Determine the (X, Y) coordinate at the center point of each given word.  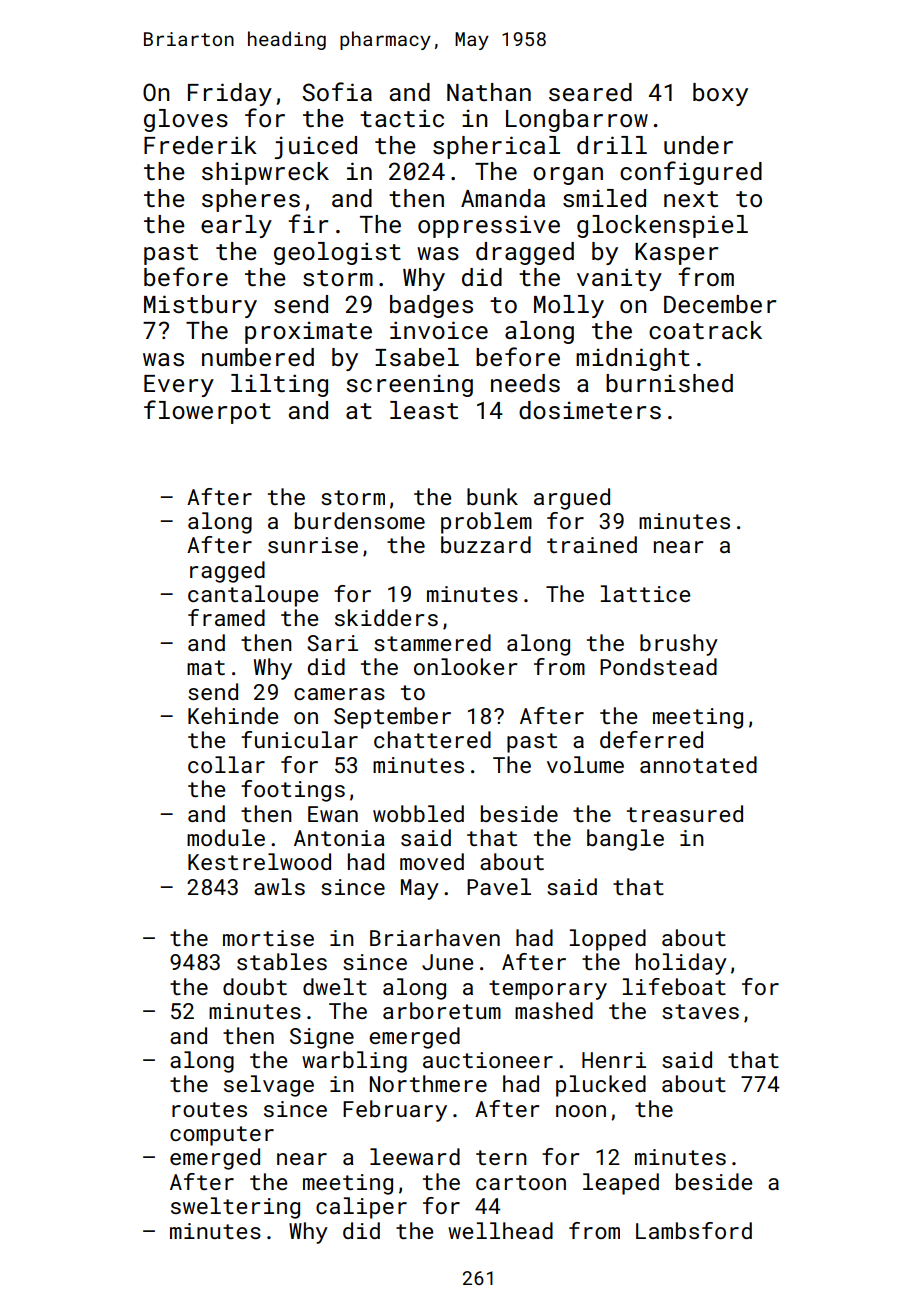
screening (409, 385)
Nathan (489, 92)
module (226, 837)
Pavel (499, 886)
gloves (186, 120)
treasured (685, 813)
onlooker (465, 666)
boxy (720, 94)
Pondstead (658, 666)
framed (226, 617)
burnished (669, 383)
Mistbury (200, 306)
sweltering (235, 1208)
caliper (361, 1208)
